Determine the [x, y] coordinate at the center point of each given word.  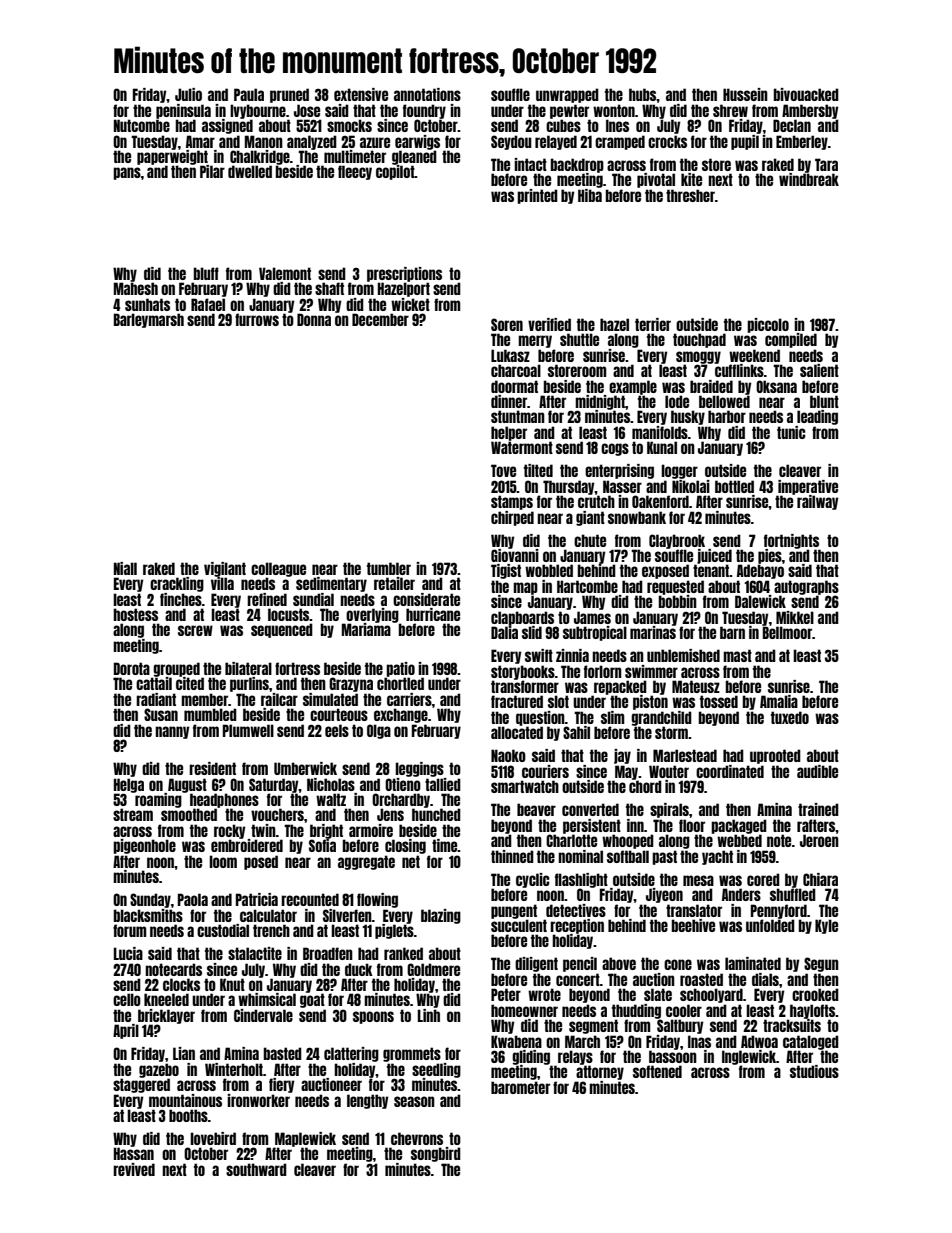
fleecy [355, 172]
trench [271, 930]
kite [691, 179]
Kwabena [516, 1041]
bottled [734, 486]
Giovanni [515, 555]
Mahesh [136, 288]
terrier [653, 324]
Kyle [826, 926]
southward [256, 1169]
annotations [427, 94]
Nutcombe [142, 125]
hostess [135, 614]
